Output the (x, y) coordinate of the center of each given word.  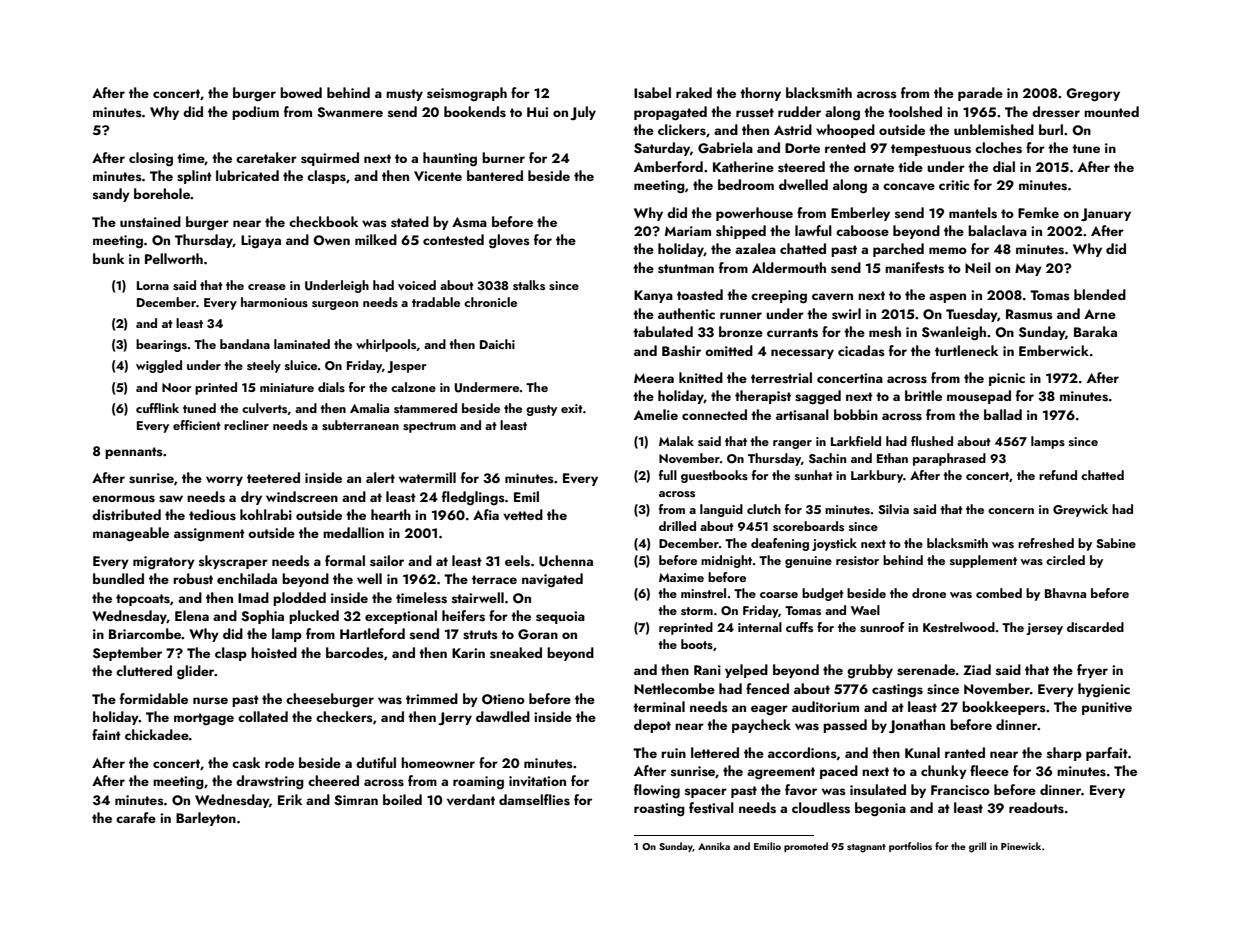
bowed (301, 92)
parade (980, 94)
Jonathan (917, 726)
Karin (468, 653)
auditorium (825, 706)
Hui (537, 112)
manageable (131, 534)
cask (246, 763)
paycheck (761, 726)
